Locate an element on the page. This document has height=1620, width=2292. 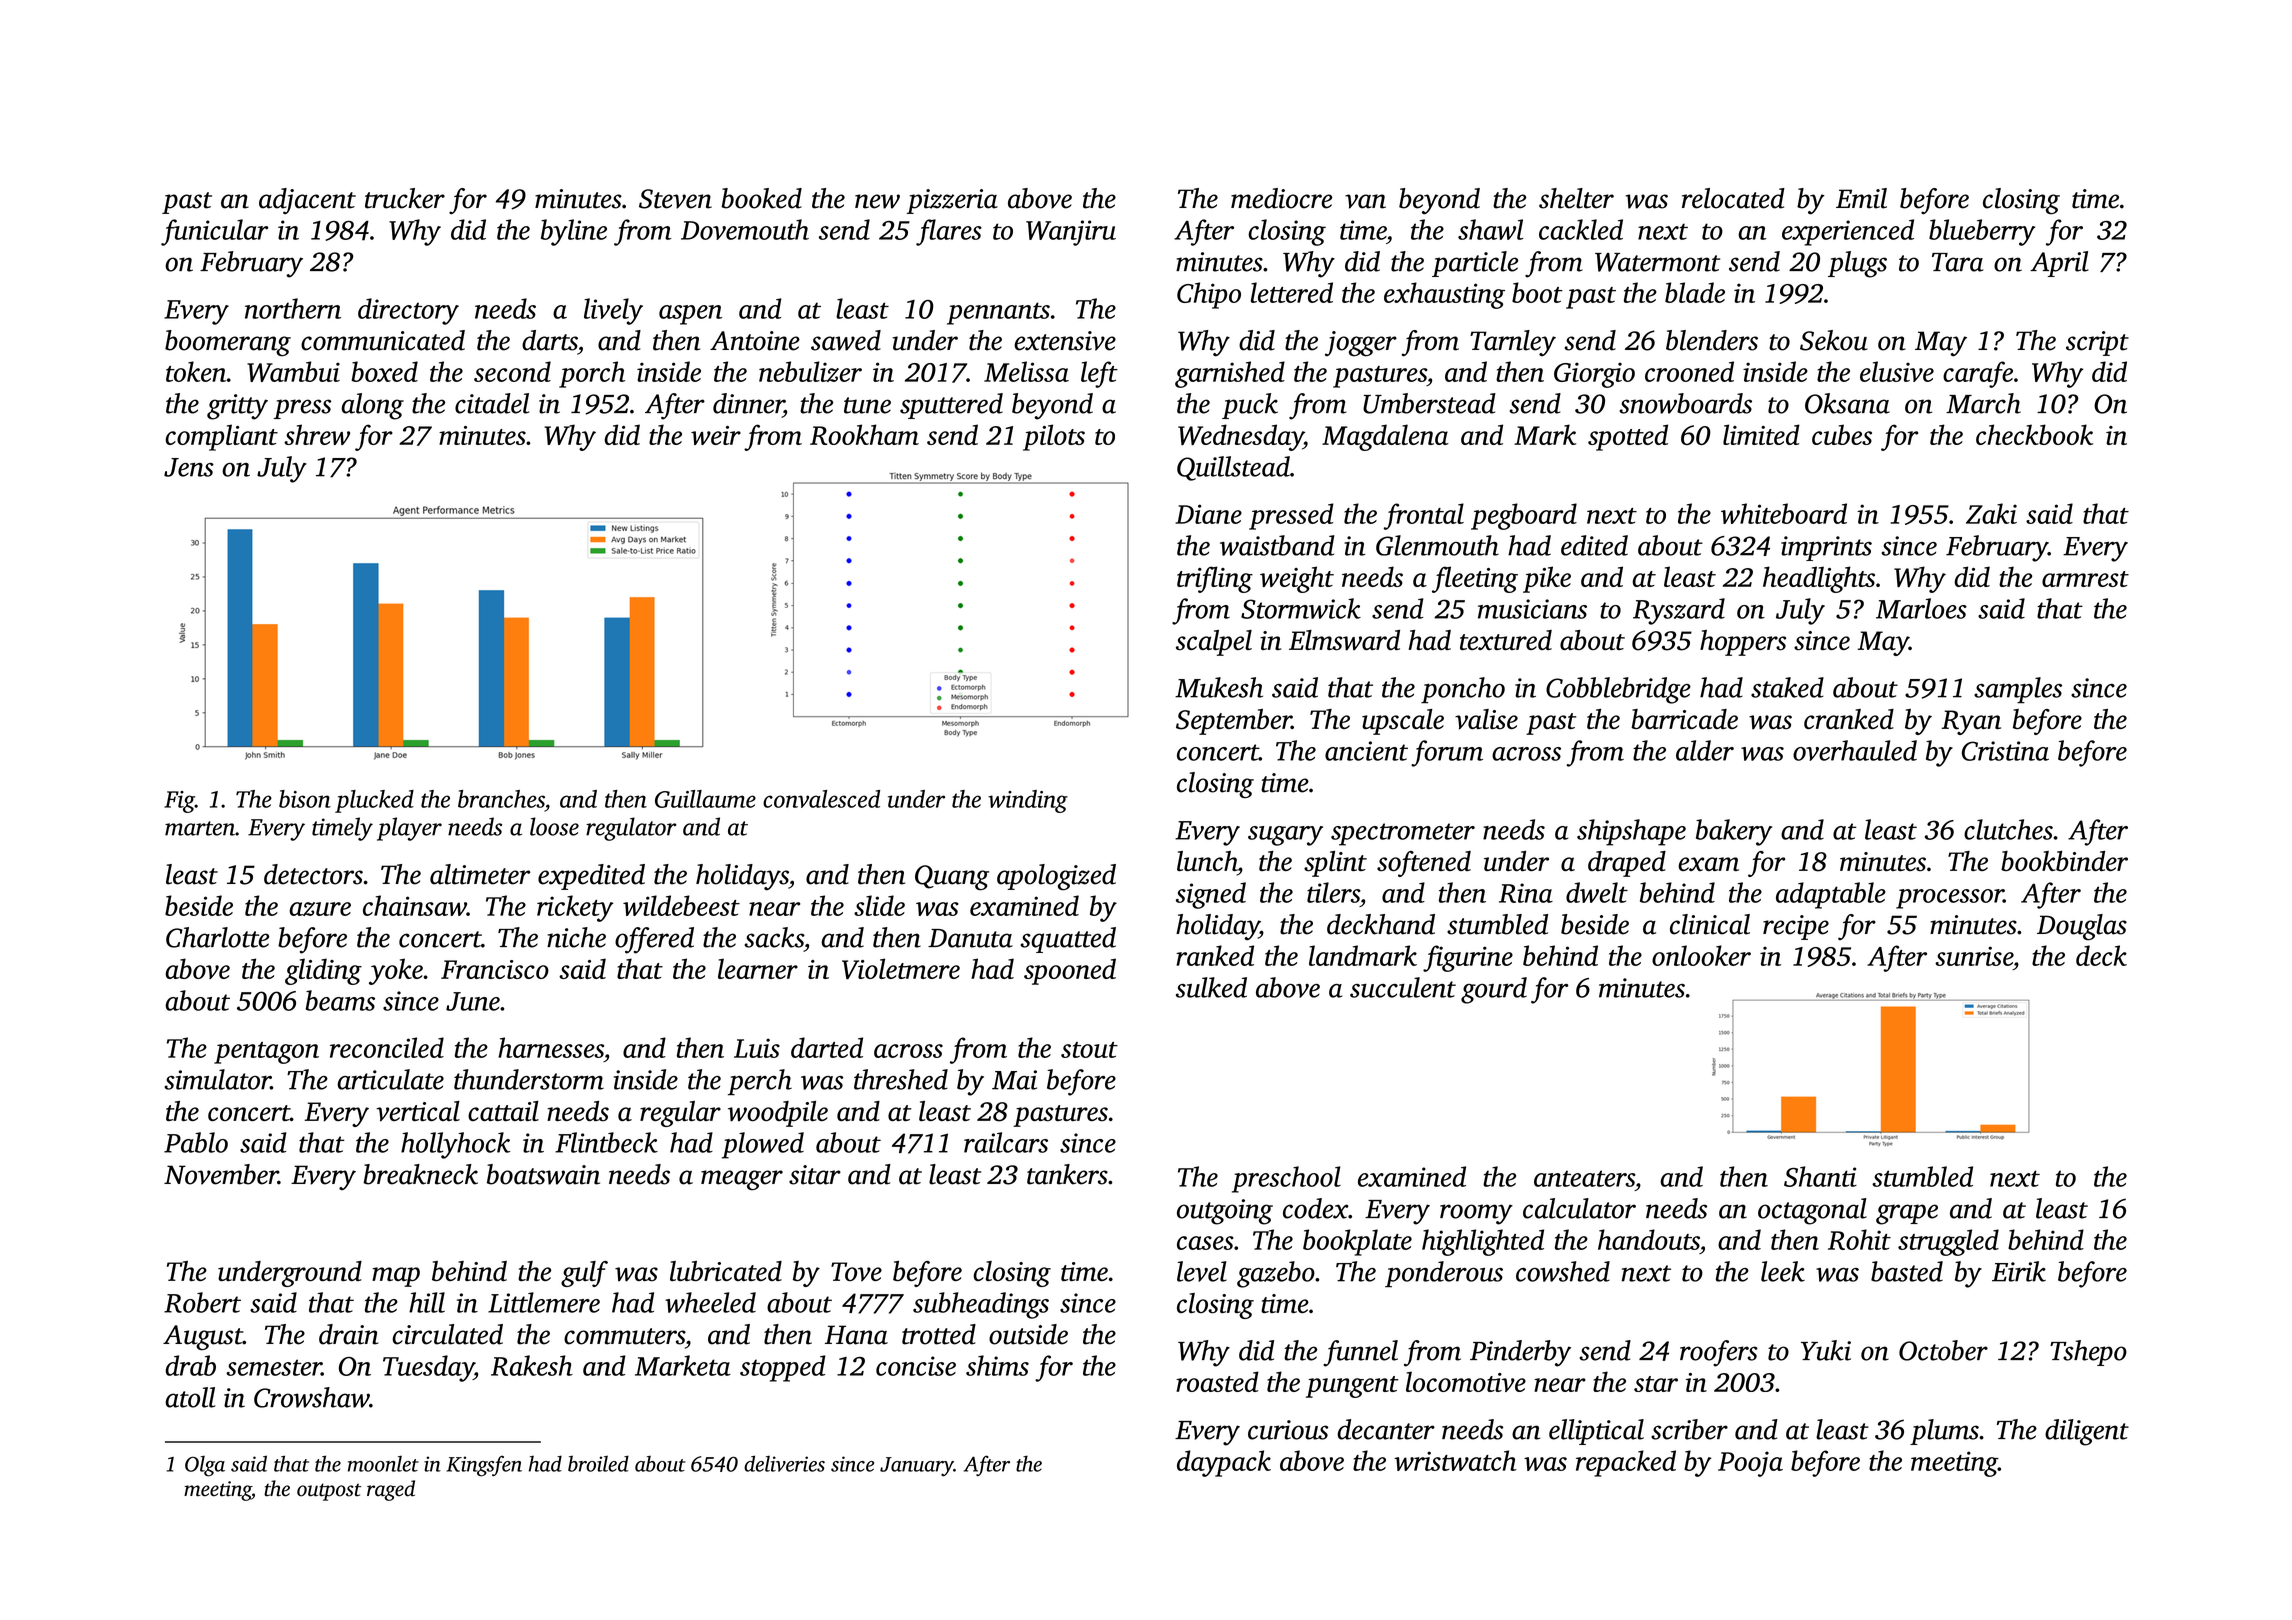
gliding is located at coordinates (323, 971).
